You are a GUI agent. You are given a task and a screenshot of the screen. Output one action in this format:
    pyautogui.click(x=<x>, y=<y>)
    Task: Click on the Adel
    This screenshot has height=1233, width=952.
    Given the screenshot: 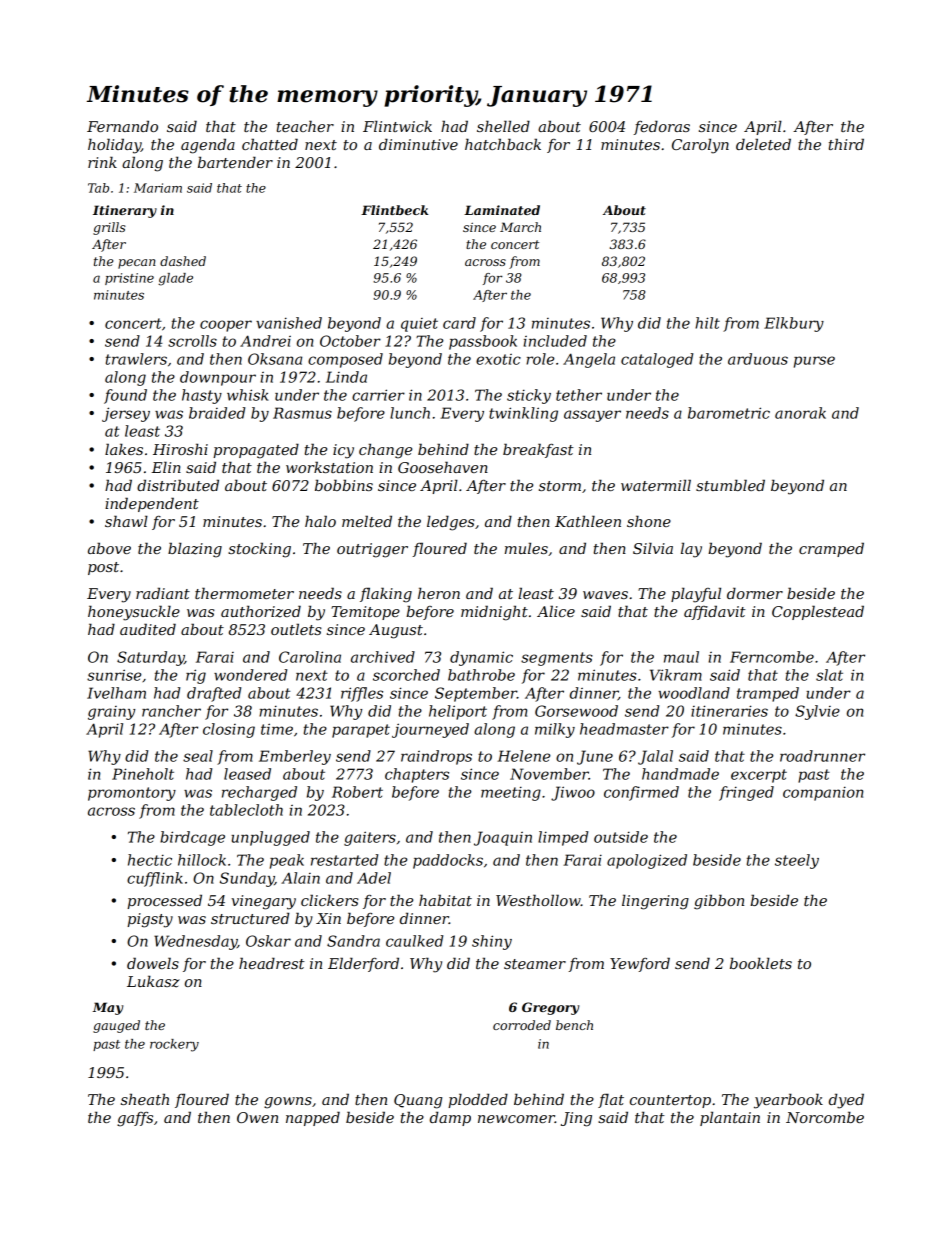 What is the action you would take?
    pyautogui.click(x=374, y=878)
